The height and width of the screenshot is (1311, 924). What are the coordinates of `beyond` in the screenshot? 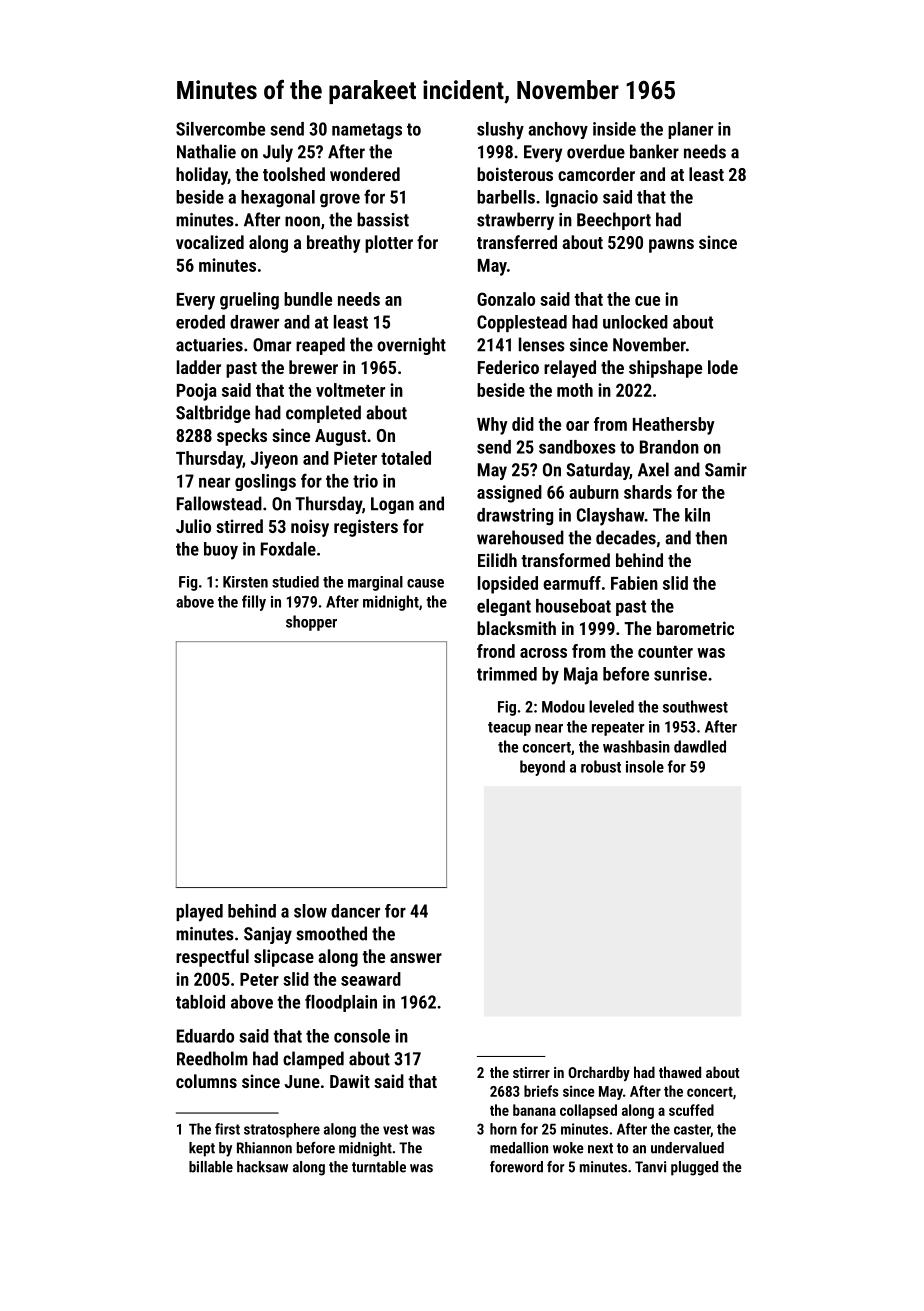 It's located at (542, 768).
